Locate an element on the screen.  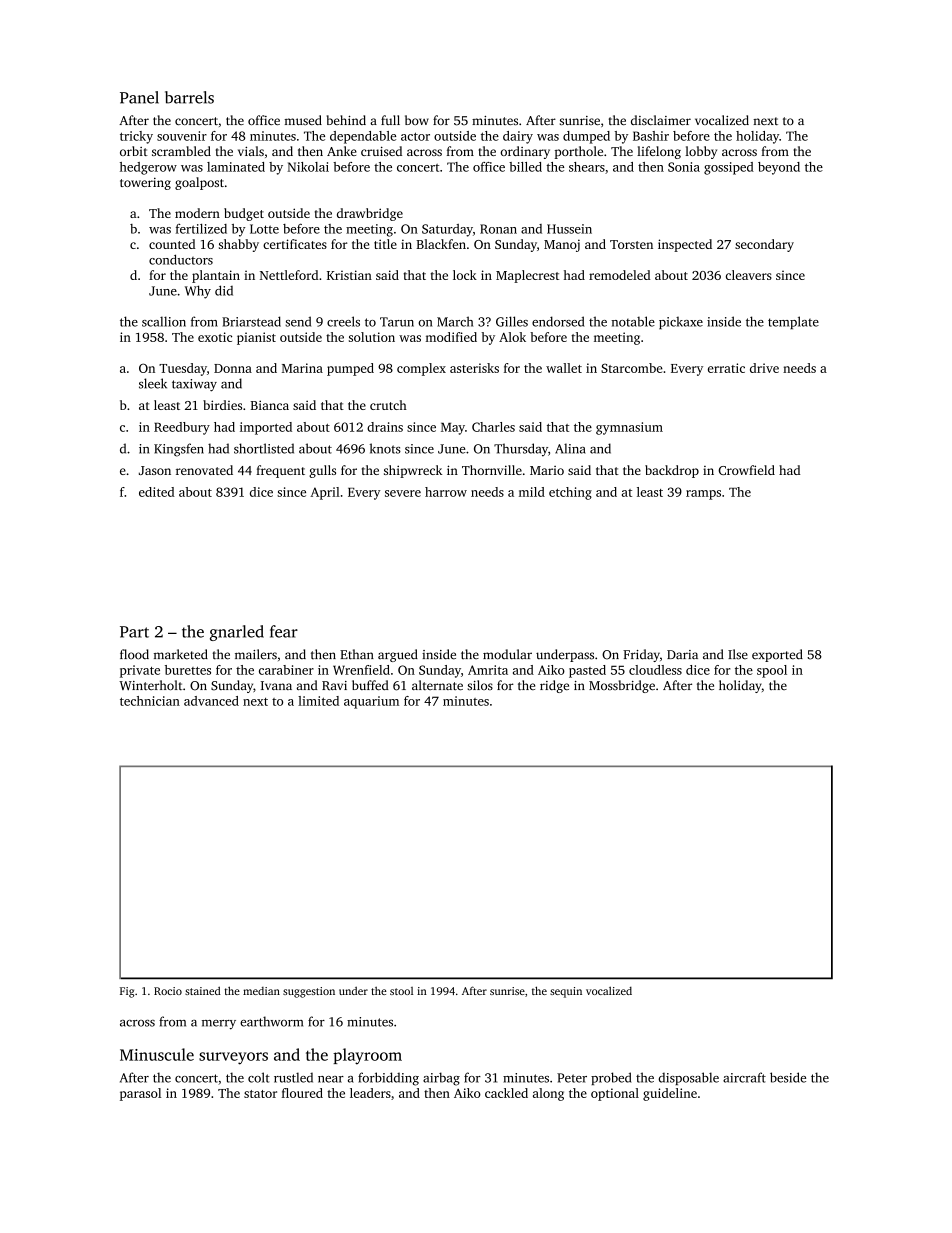
beyond is located at coordinates (779, 168).
